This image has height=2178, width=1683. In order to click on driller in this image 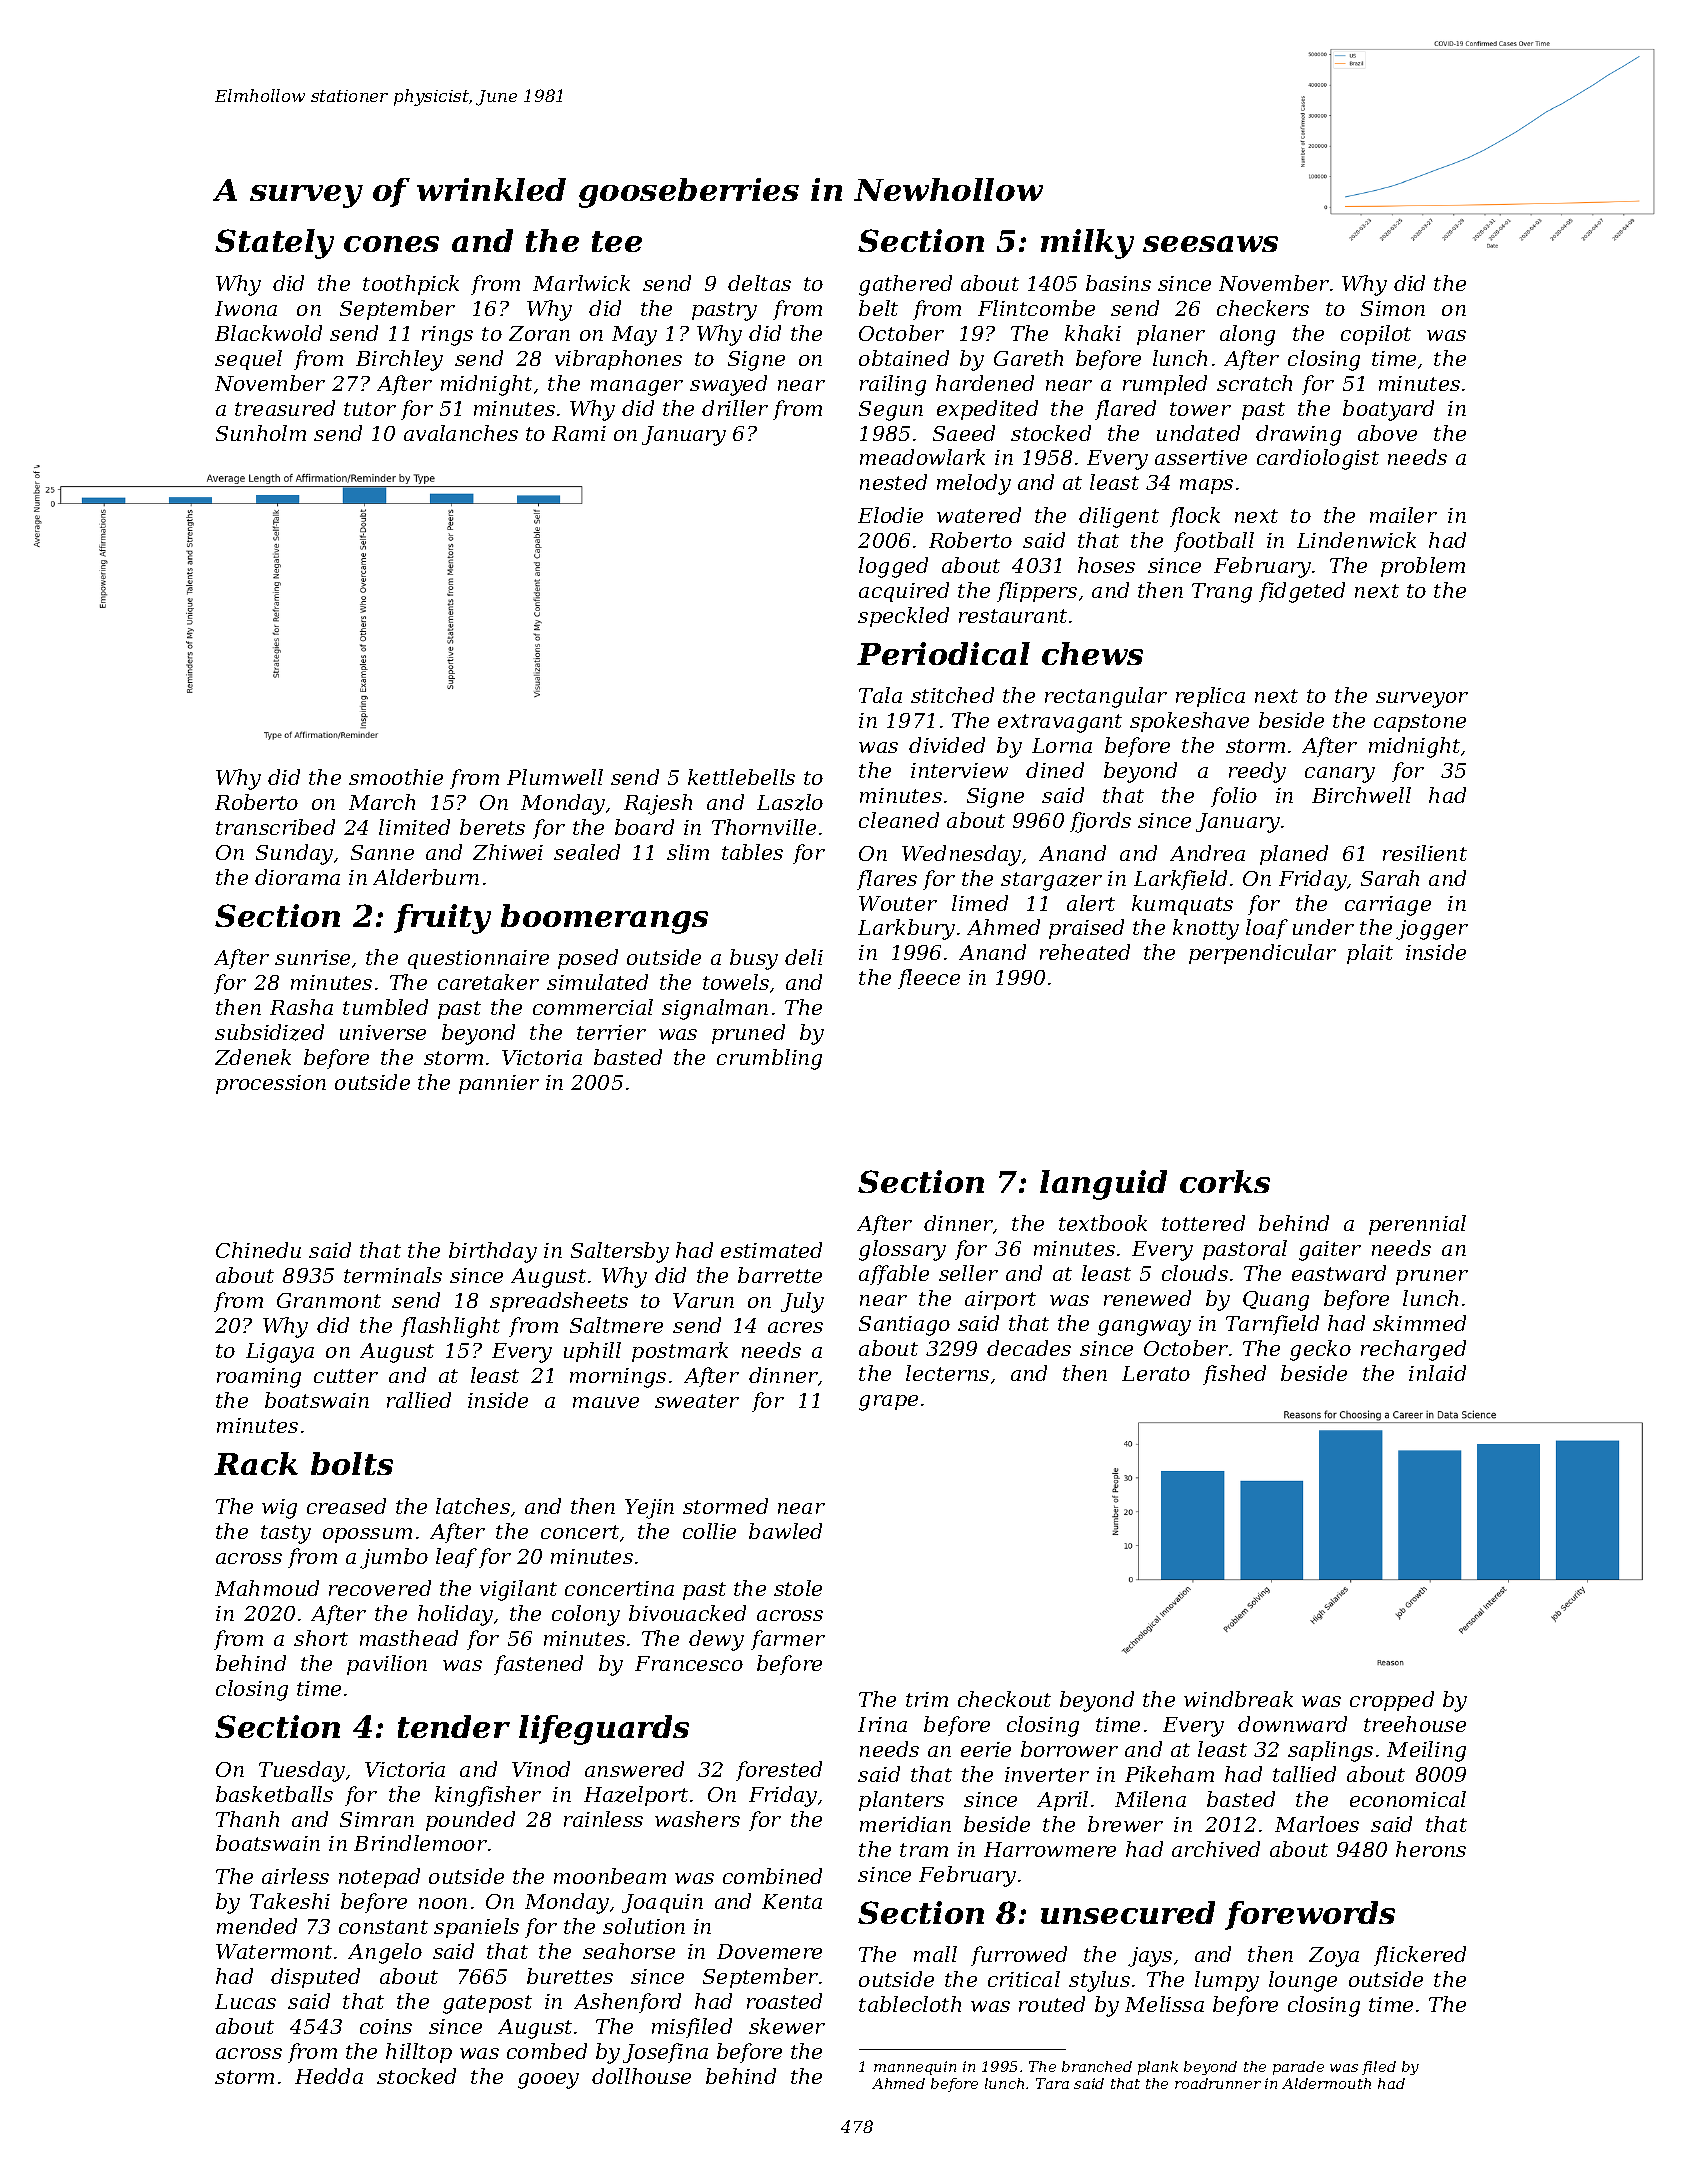, I will do `click(735, 408)`.
